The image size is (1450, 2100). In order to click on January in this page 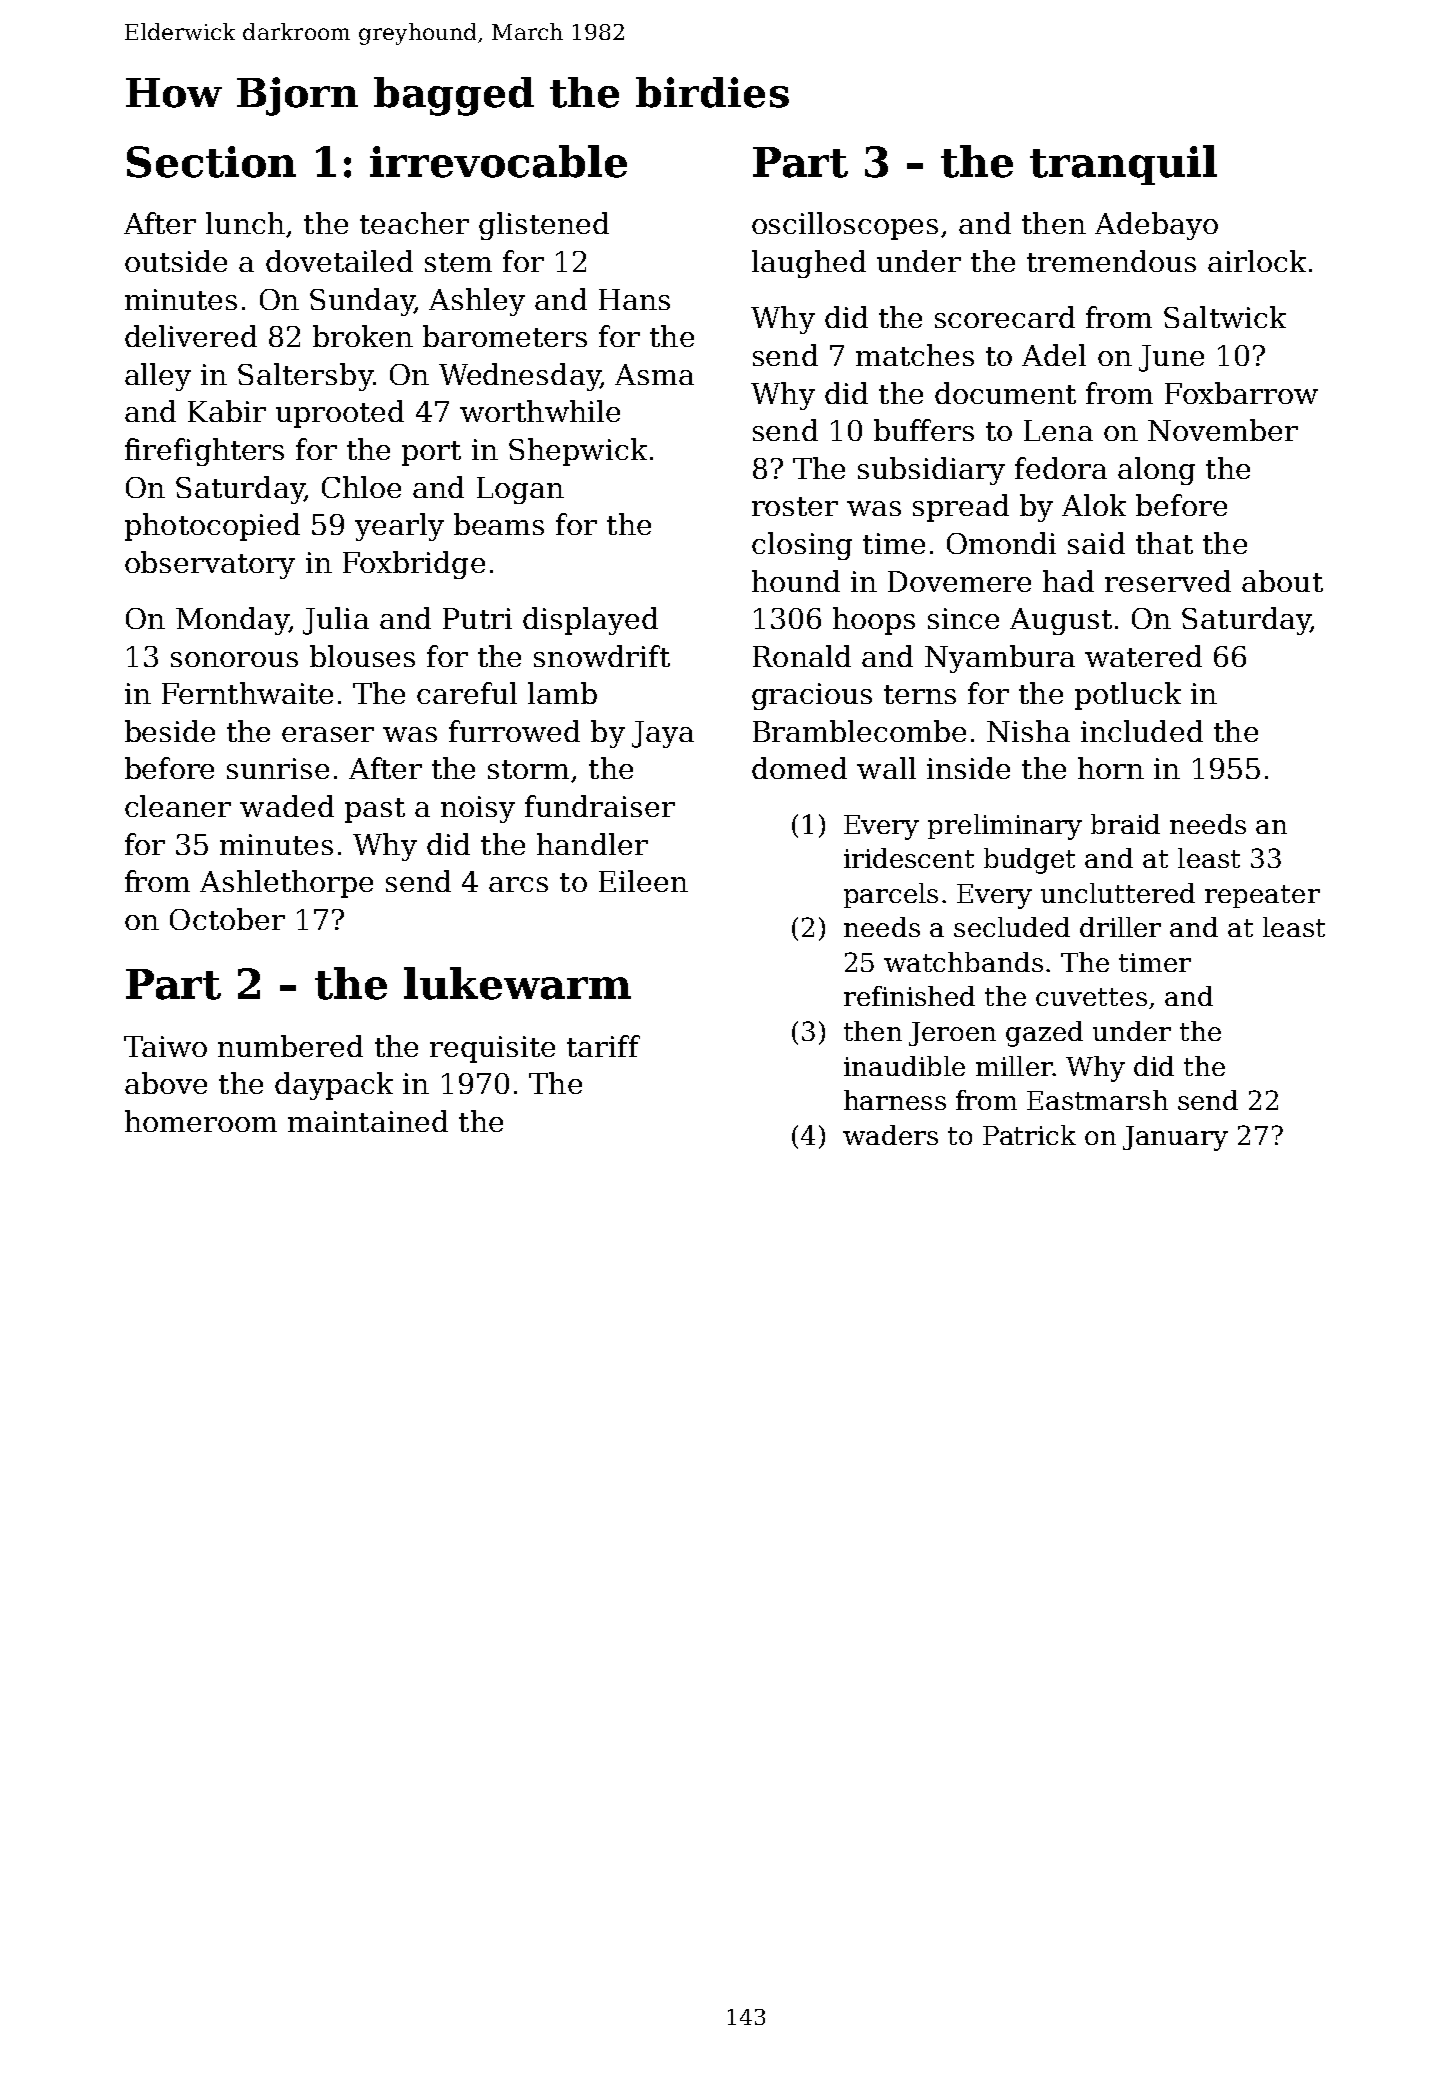, I will do `click(1175, 1138)`.
